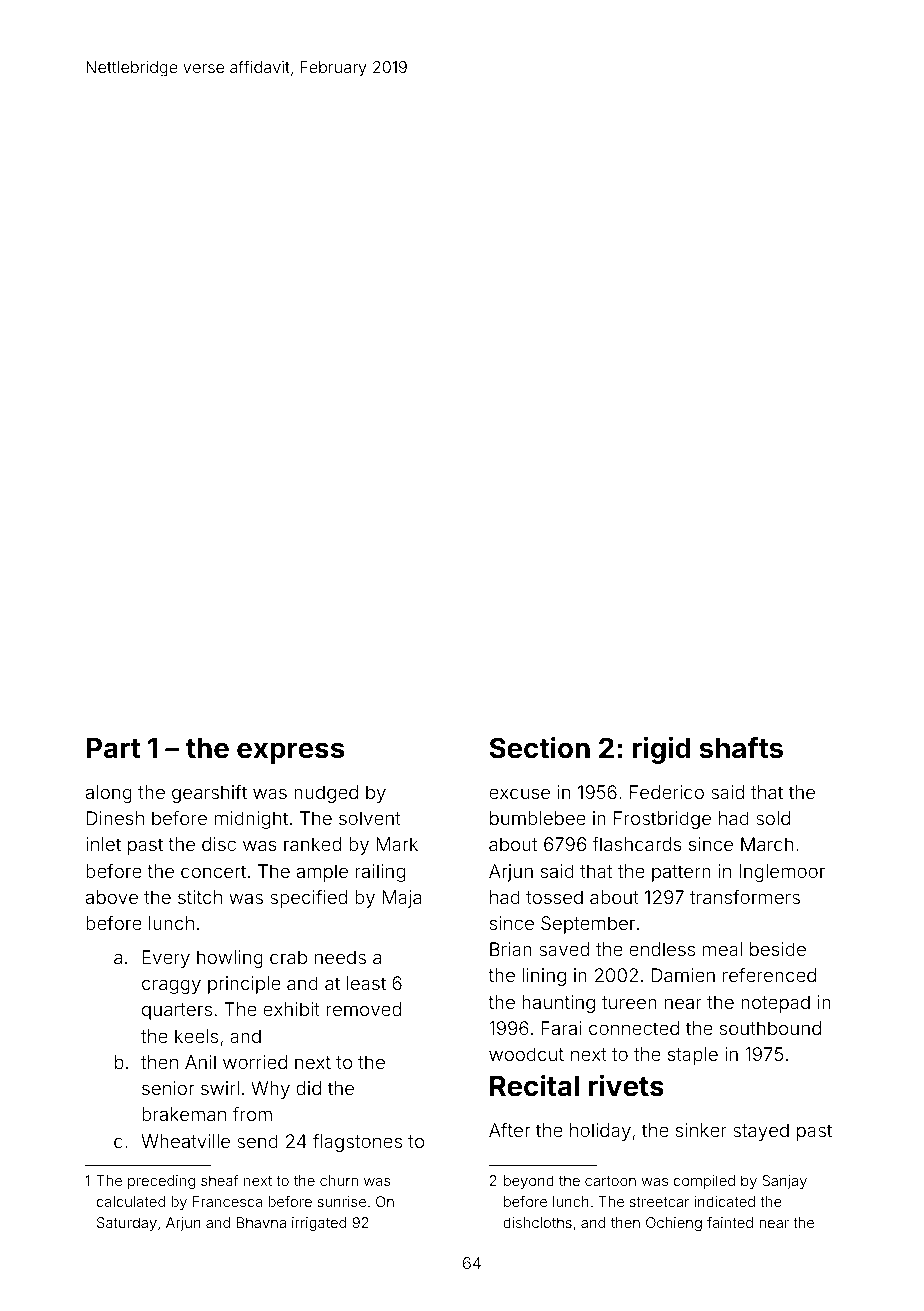  I want to click on express, so click(290, 753).
